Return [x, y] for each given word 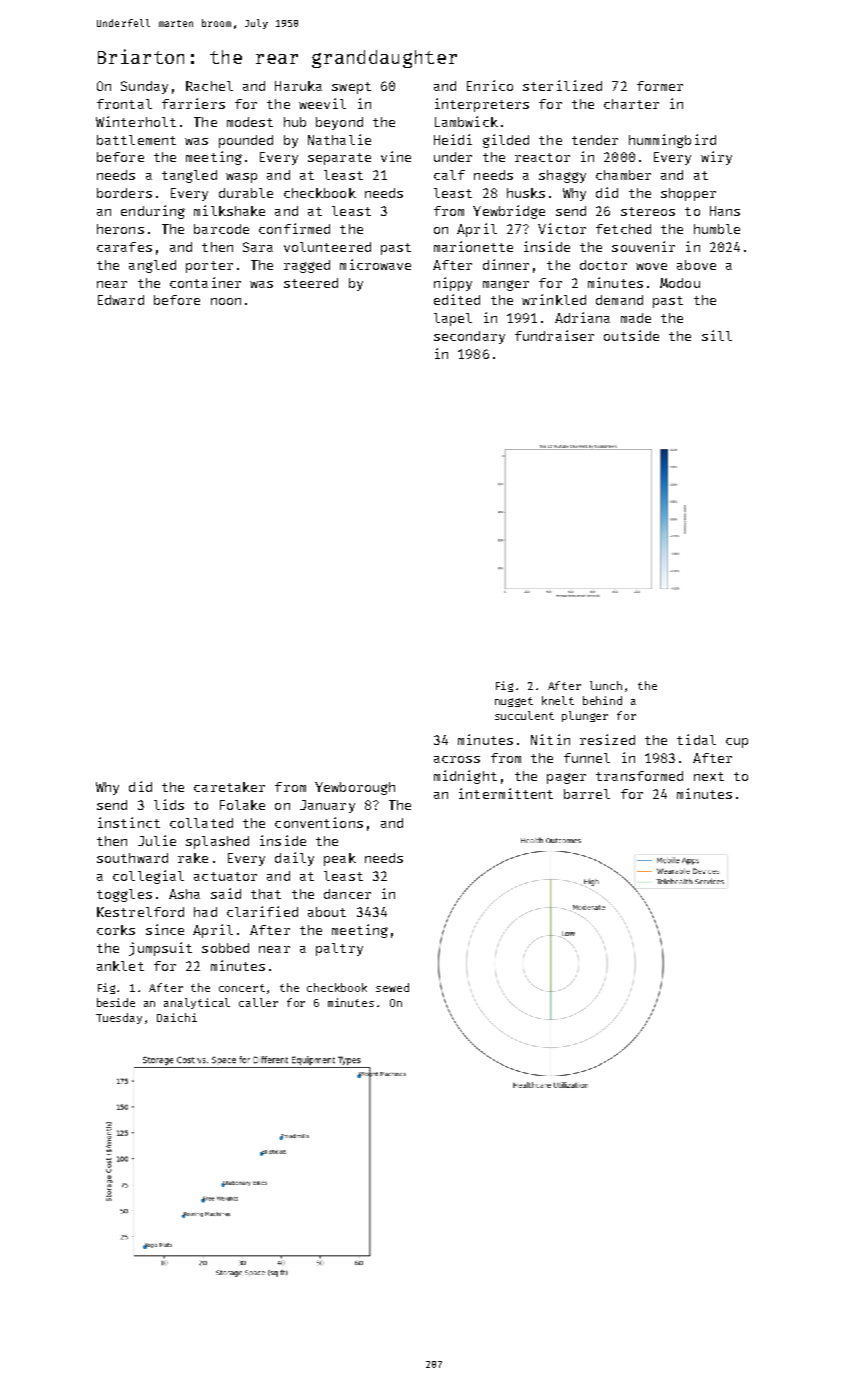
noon [226, 301]
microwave [375, 264]
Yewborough [355, 788]
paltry [339, 949]
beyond [339, 123]
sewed [392, 987]
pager [566, 778]
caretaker [229, 787]
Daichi [177, 1017]
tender [595, 140]
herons [120, 229]
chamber [623, 175]
